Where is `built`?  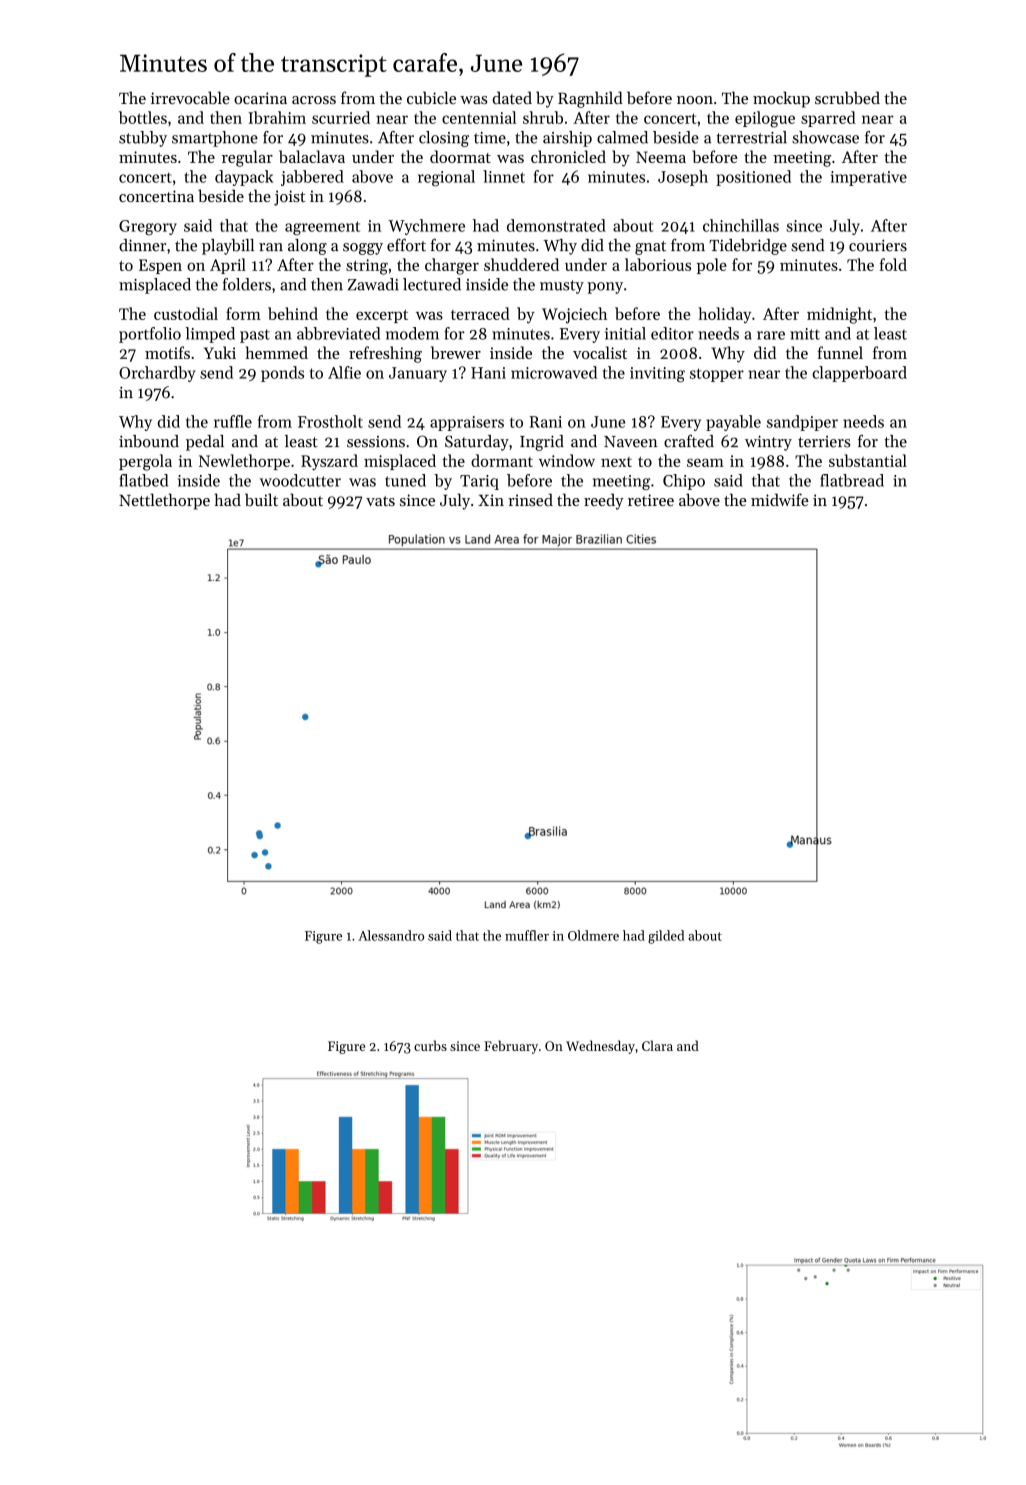
built is located at coordinates (261, 499).
